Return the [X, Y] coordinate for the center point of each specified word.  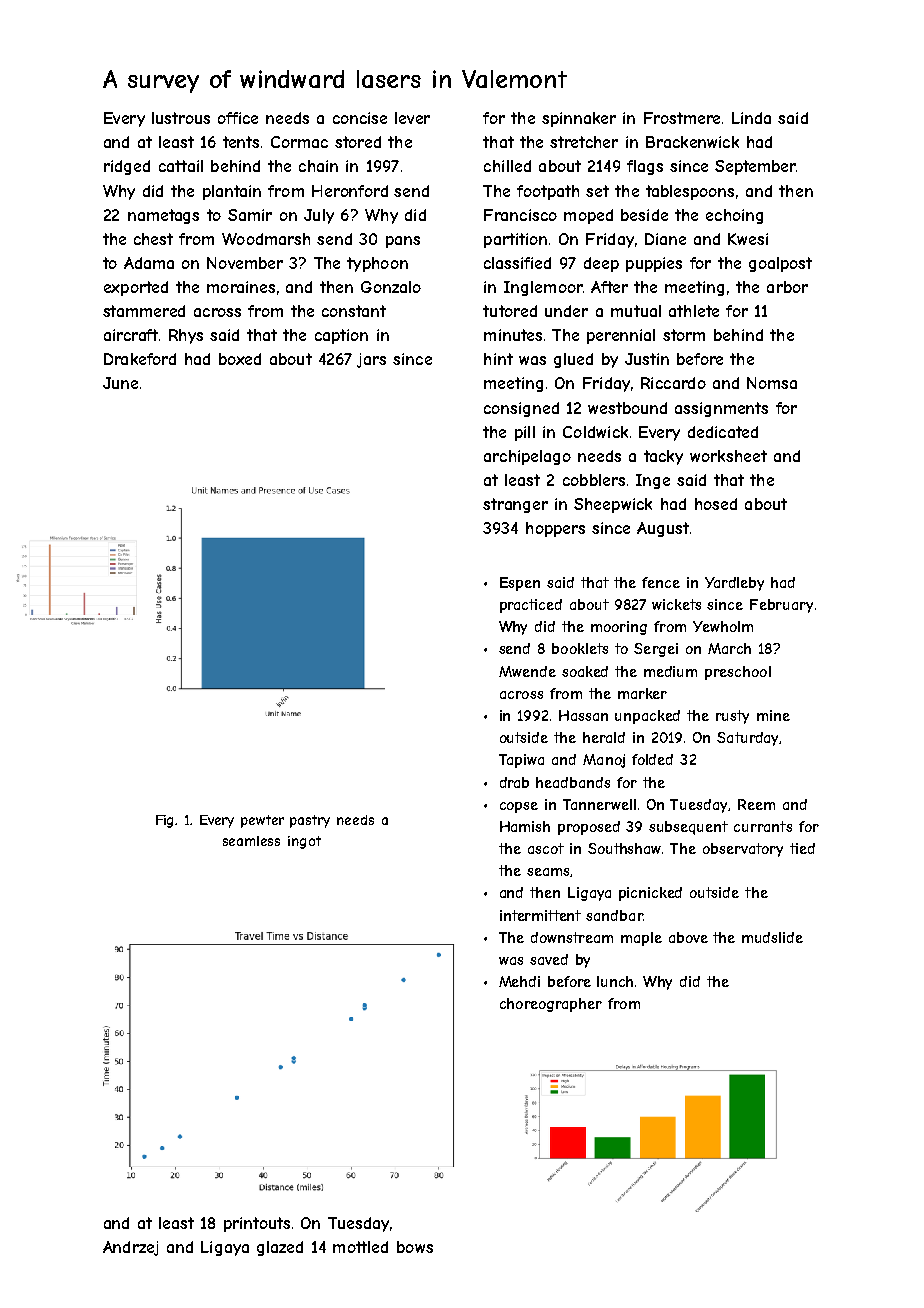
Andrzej [130, 1248]
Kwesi [748, 239]
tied [802, 848]
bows [415, 1247]
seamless [251, 841]
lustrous [181, 118]
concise [360, 118]
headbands [573, 782]
